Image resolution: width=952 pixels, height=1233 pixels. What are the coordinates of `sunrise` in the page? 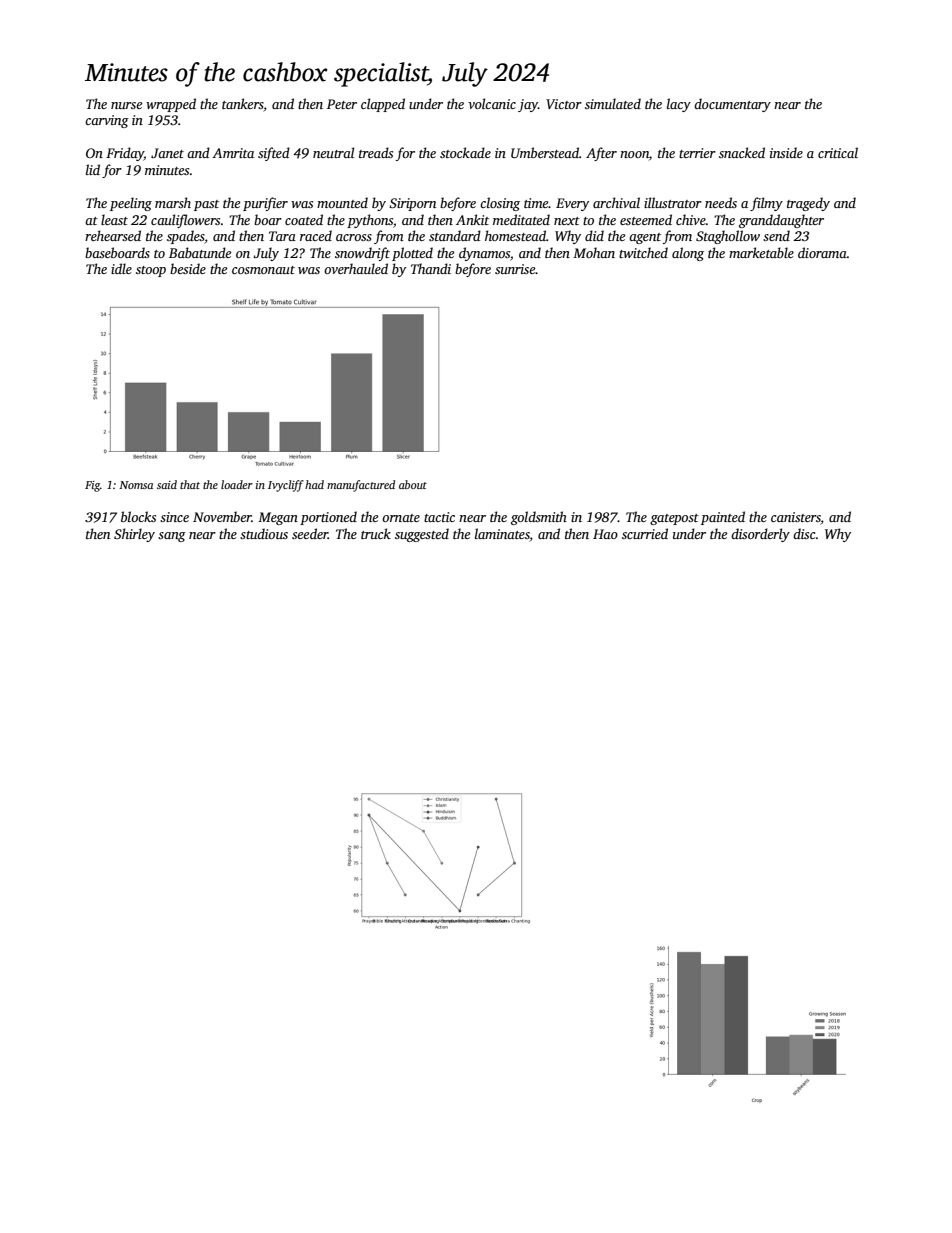 It's located at (515, 269).
